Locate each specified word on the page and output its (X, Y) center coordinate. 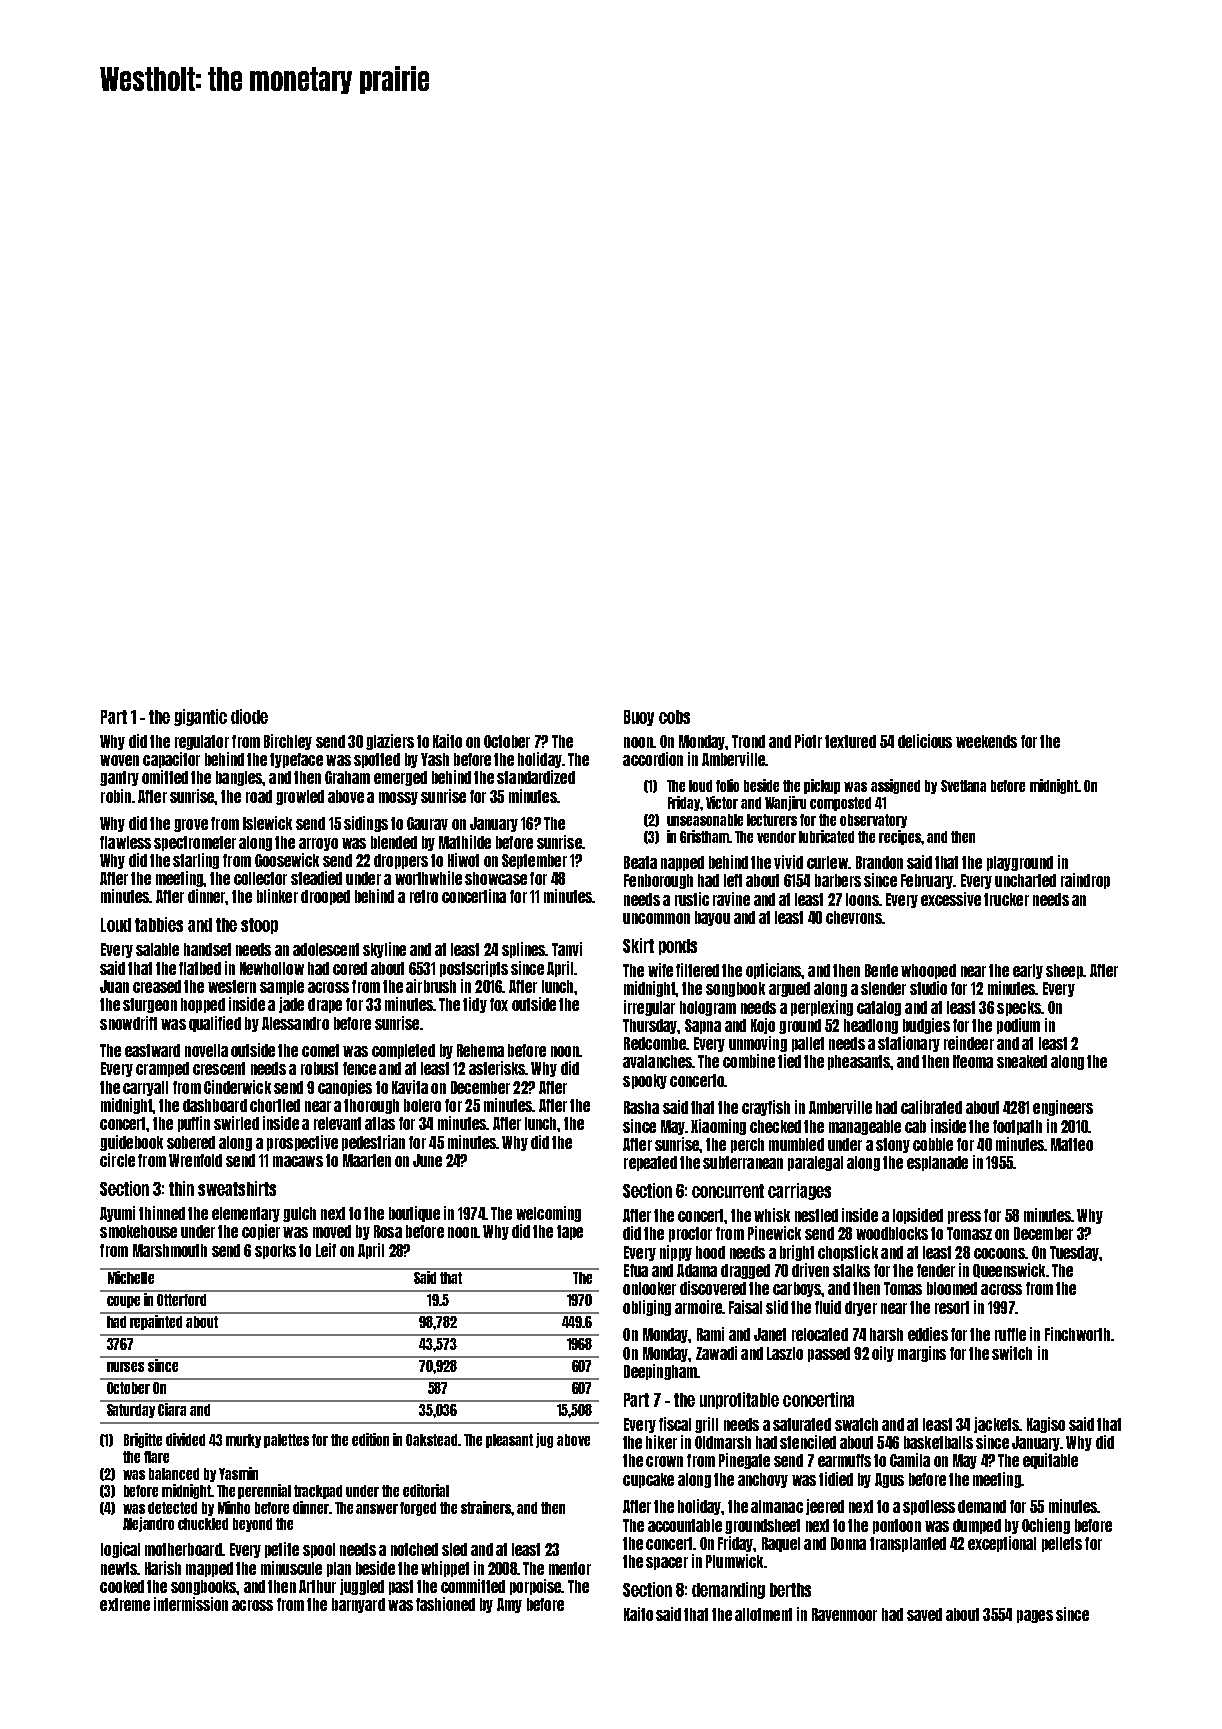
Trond (748, 741)
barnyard (358, 1605)
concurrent (728, 1191)
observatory (873, 821)
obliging (647, 1308)
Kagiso (1046, 1425)
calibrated (931, 1107)
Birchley (288, 742)
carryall (145, 1088)
